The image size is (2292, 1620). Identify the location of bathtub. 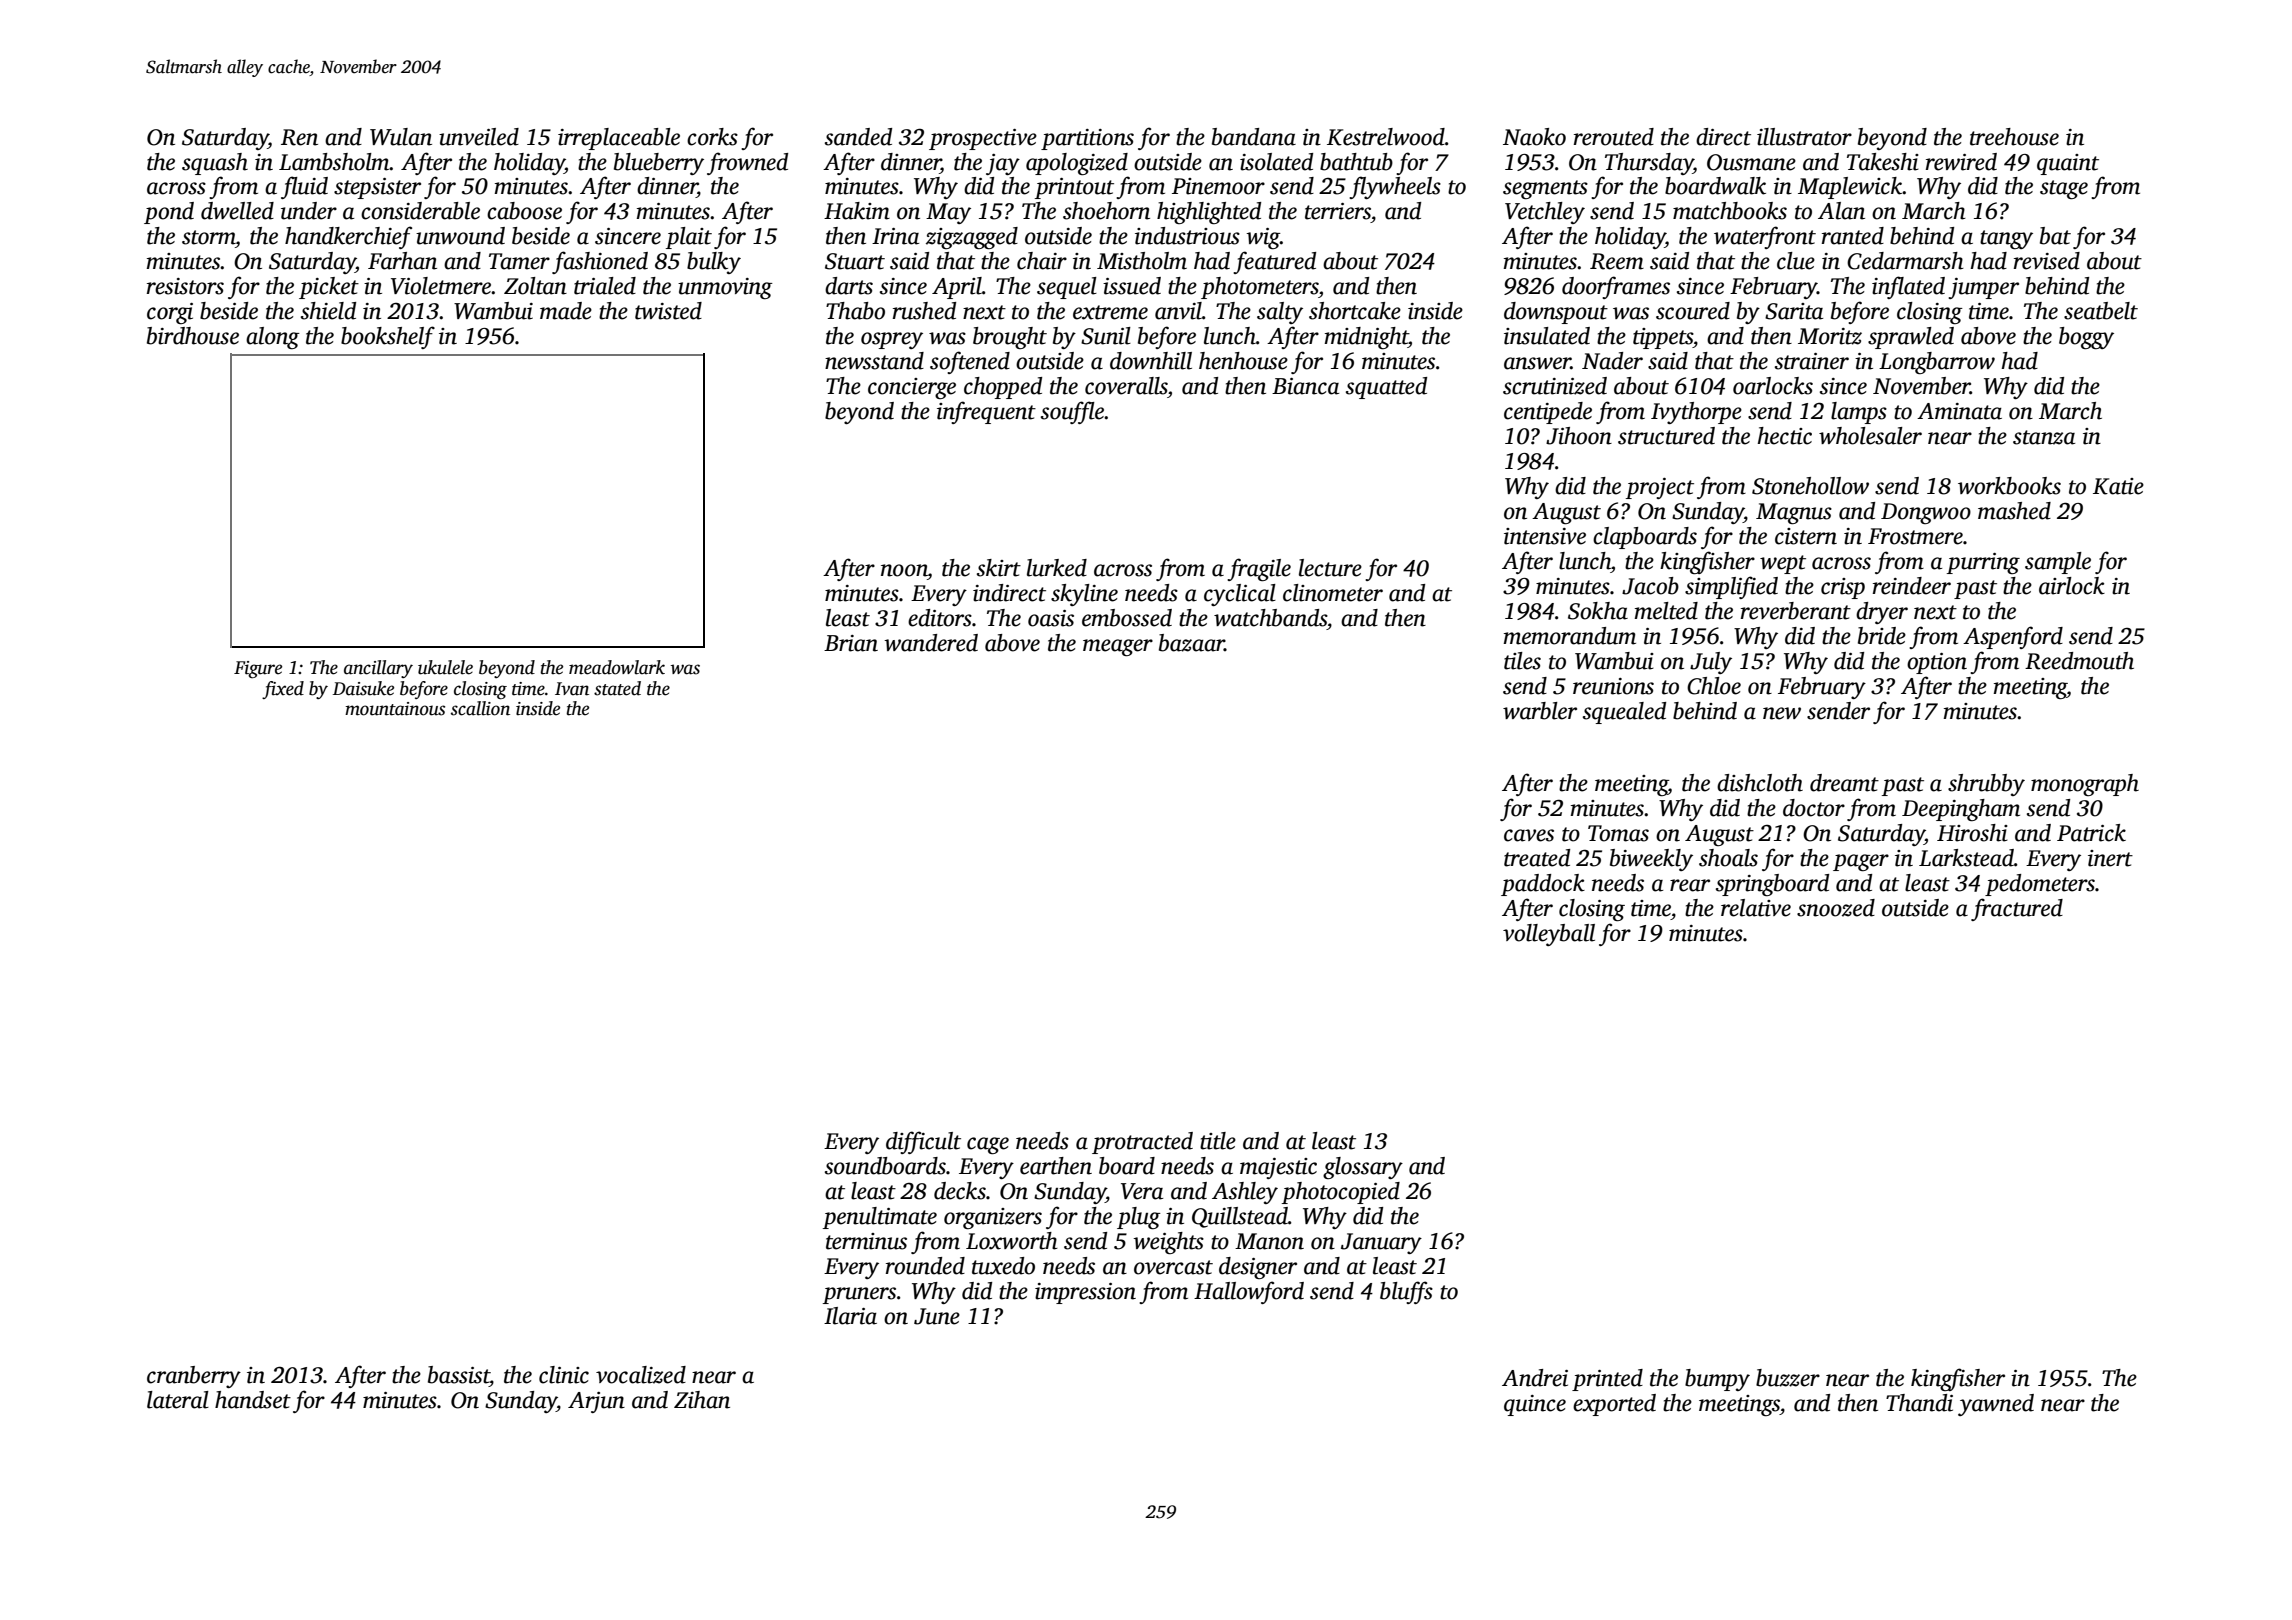
(1356, 162).
